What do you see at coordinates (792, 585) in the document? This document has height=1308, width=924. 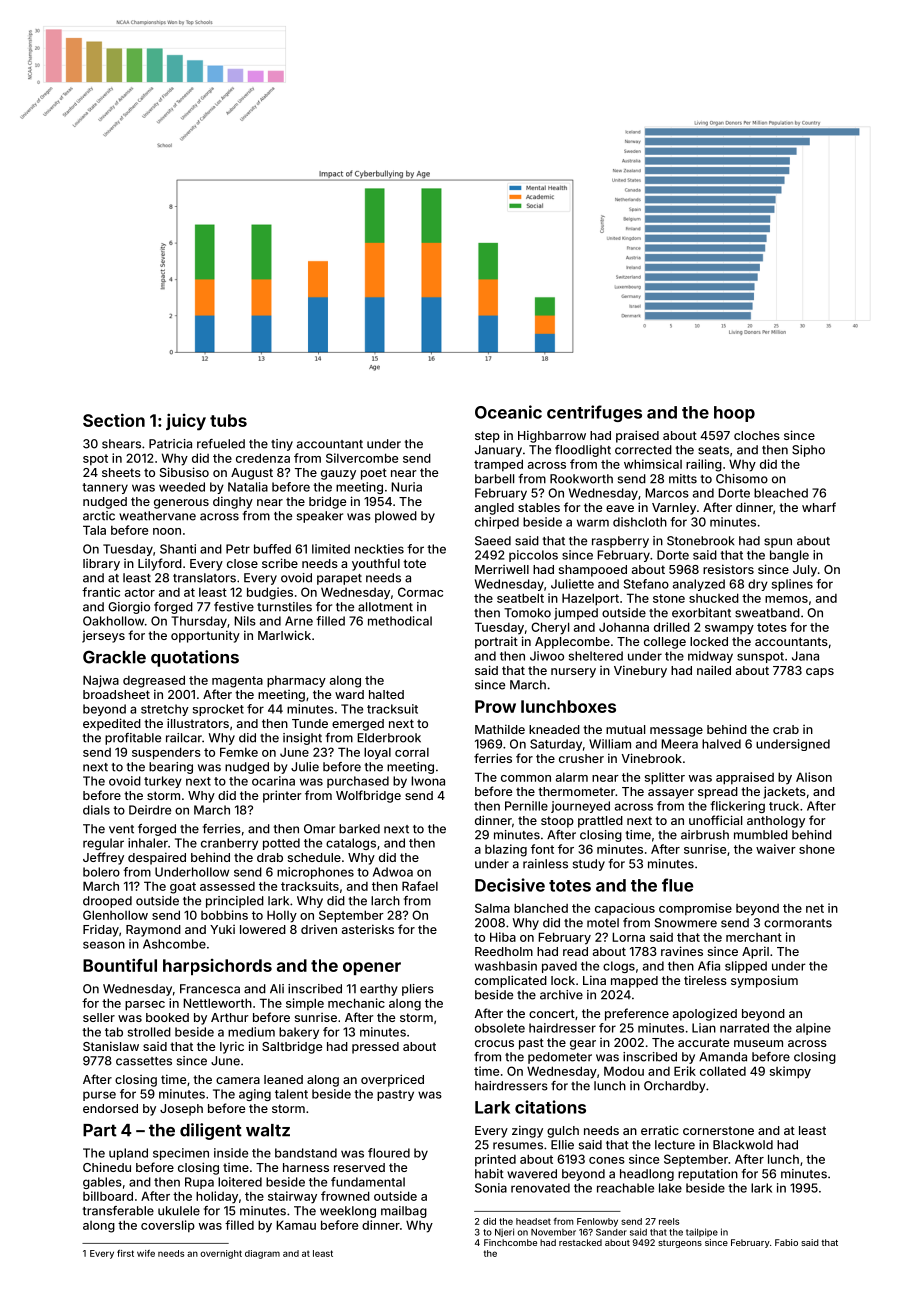 I see `splines` at bounding box center [792, 585].
